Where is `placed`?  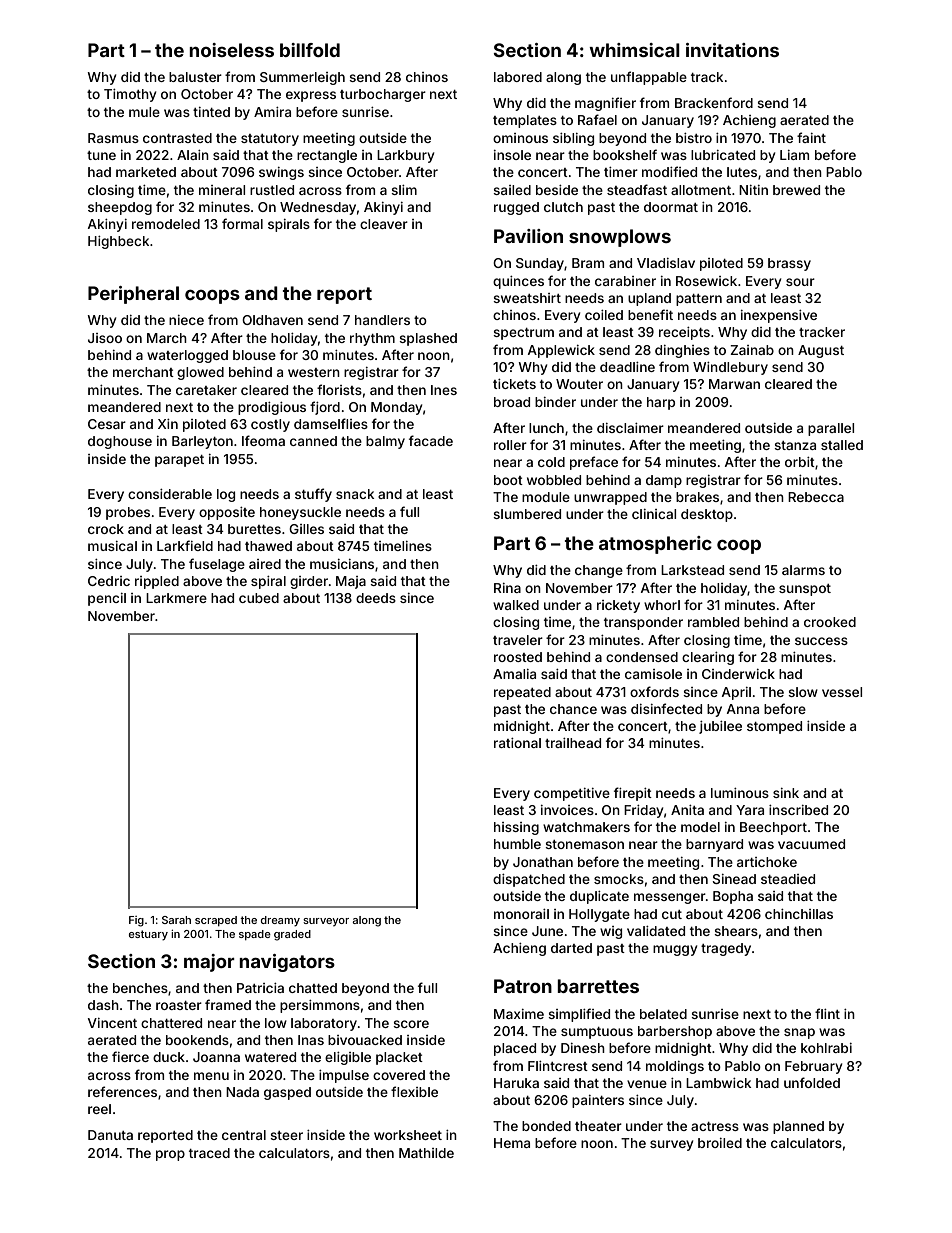 placed is located at coordinates (515, 1049).
